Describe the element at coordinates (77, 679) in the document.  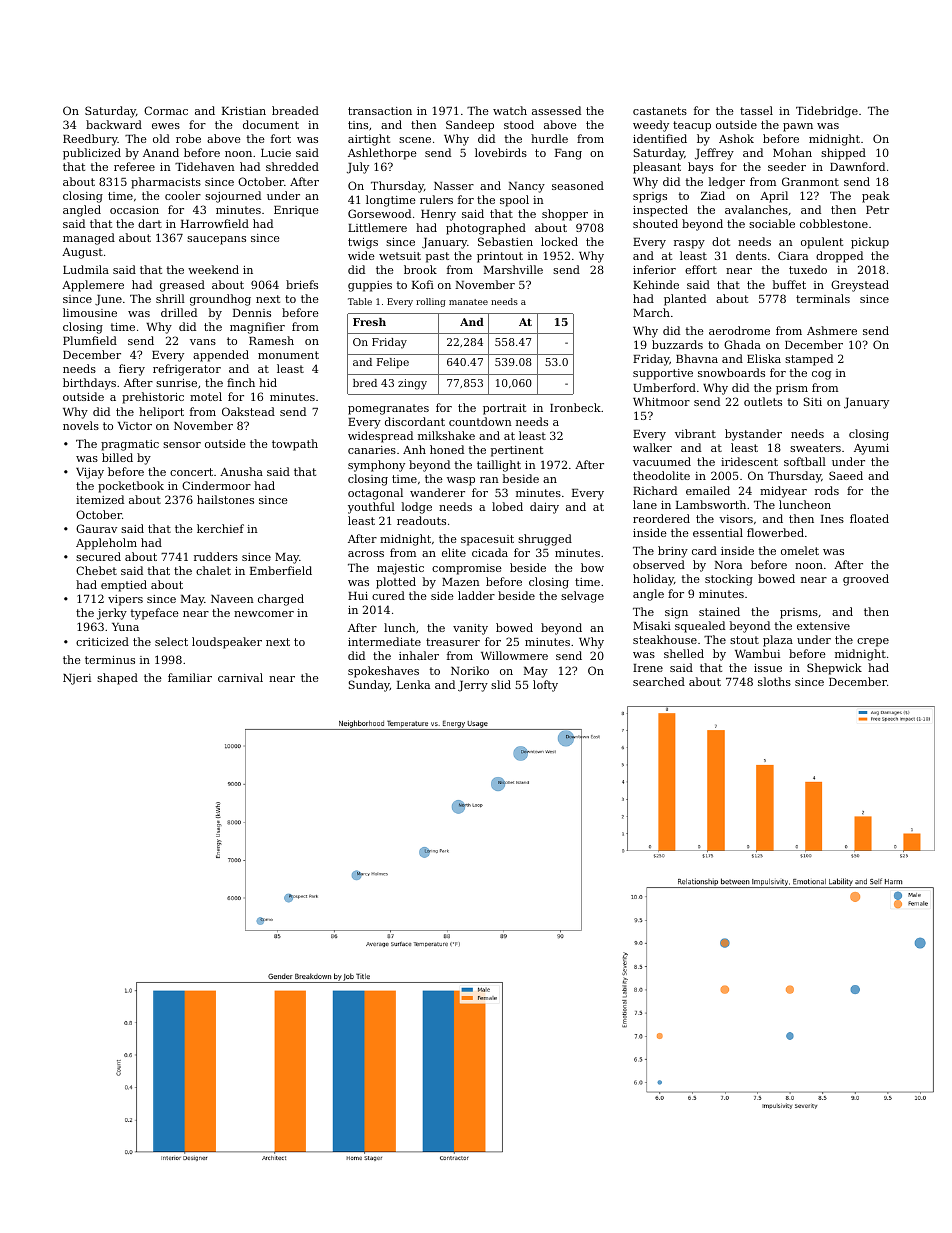
I see `Njeri` at that location.
